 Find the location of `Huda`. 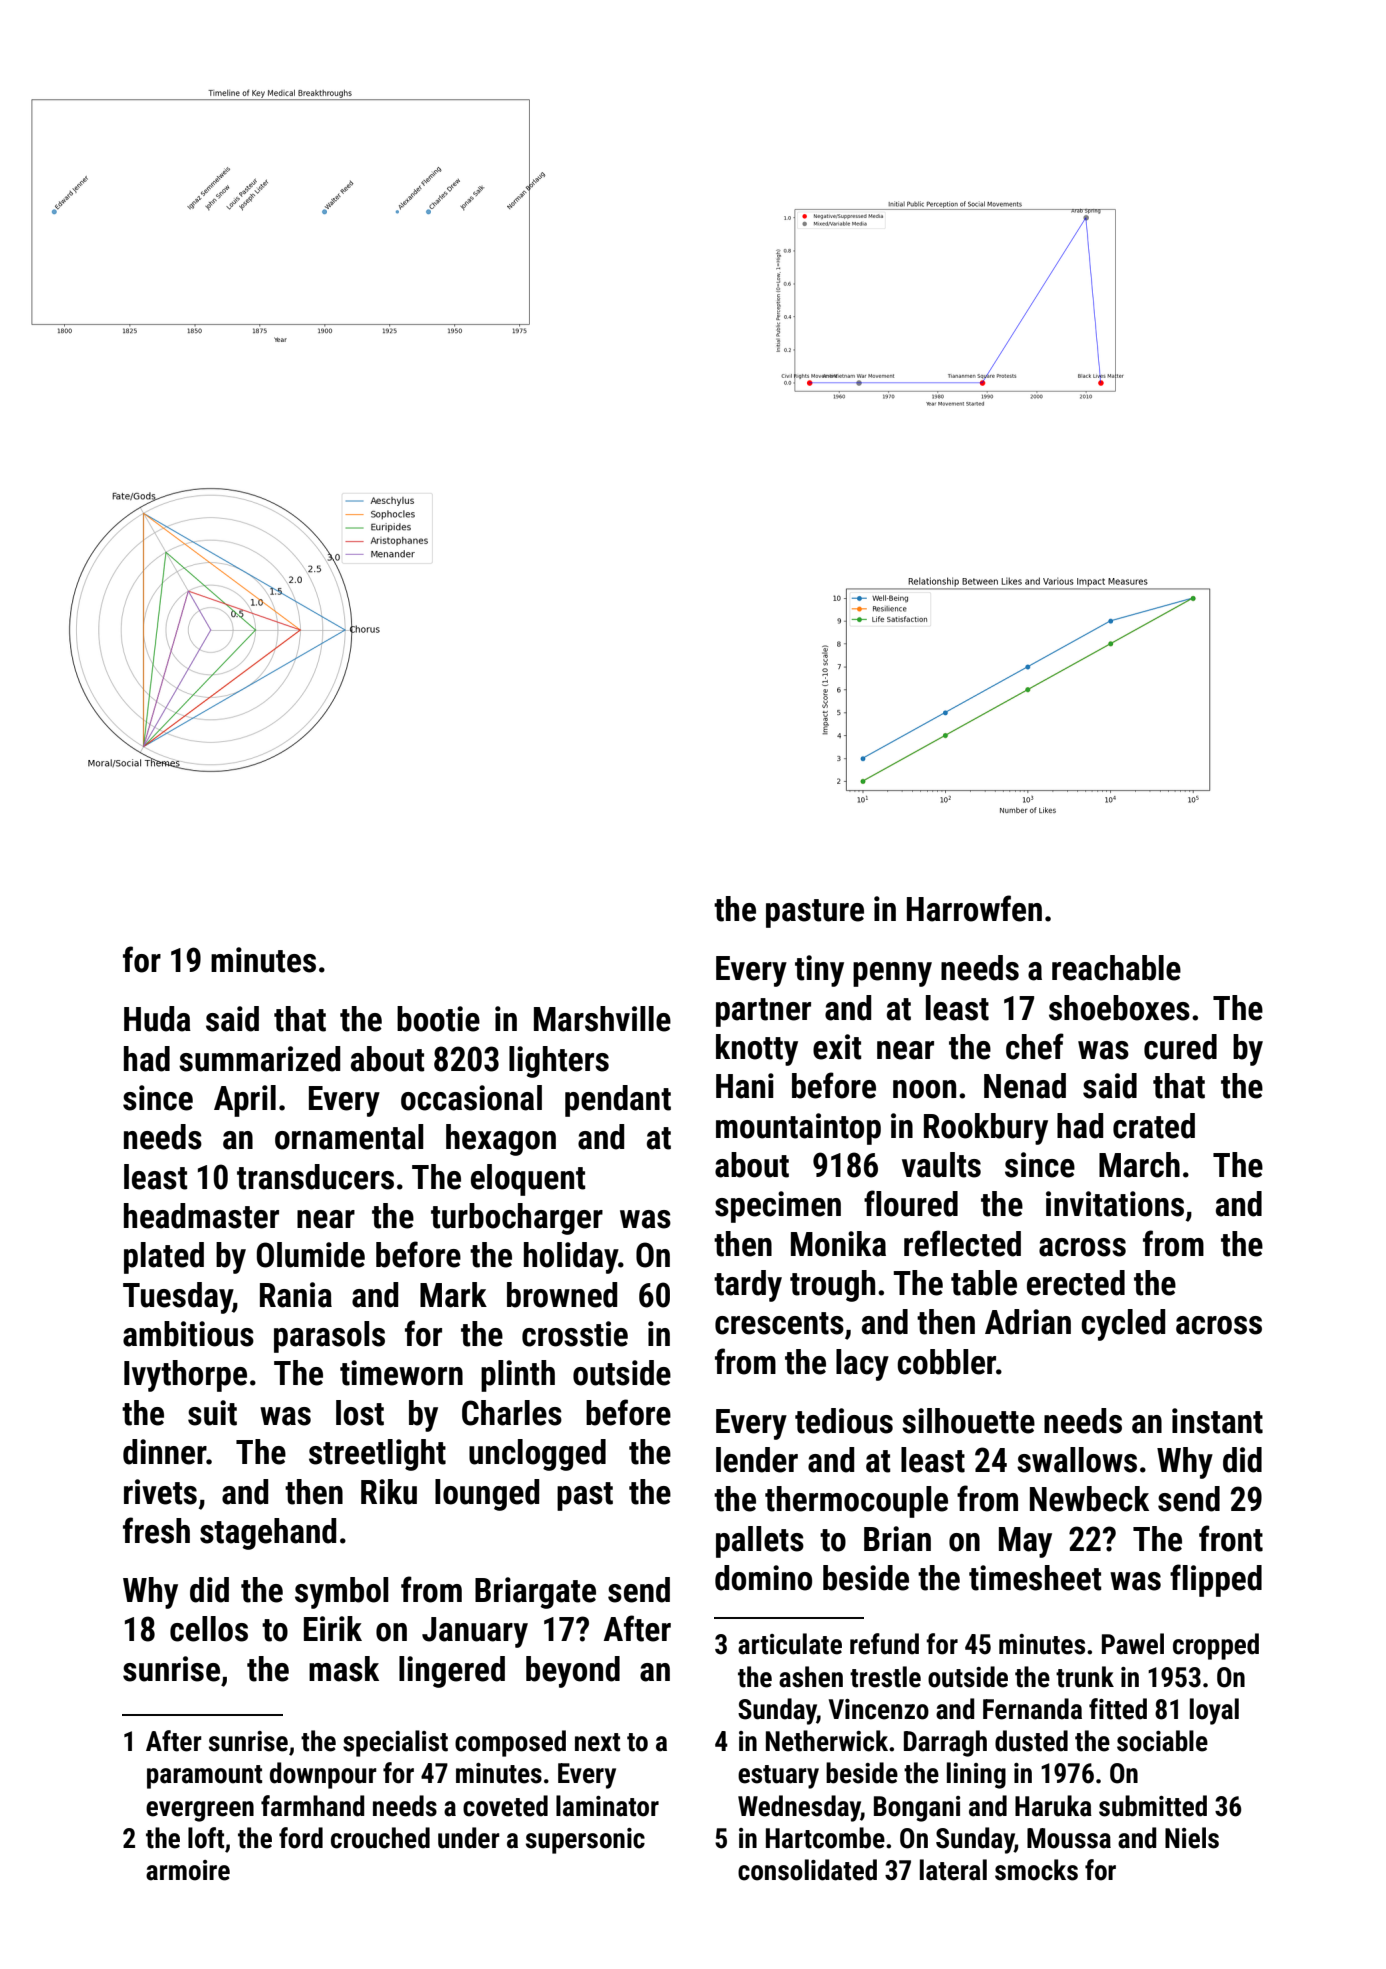

Huda is located at coordinates (157, 1019).
